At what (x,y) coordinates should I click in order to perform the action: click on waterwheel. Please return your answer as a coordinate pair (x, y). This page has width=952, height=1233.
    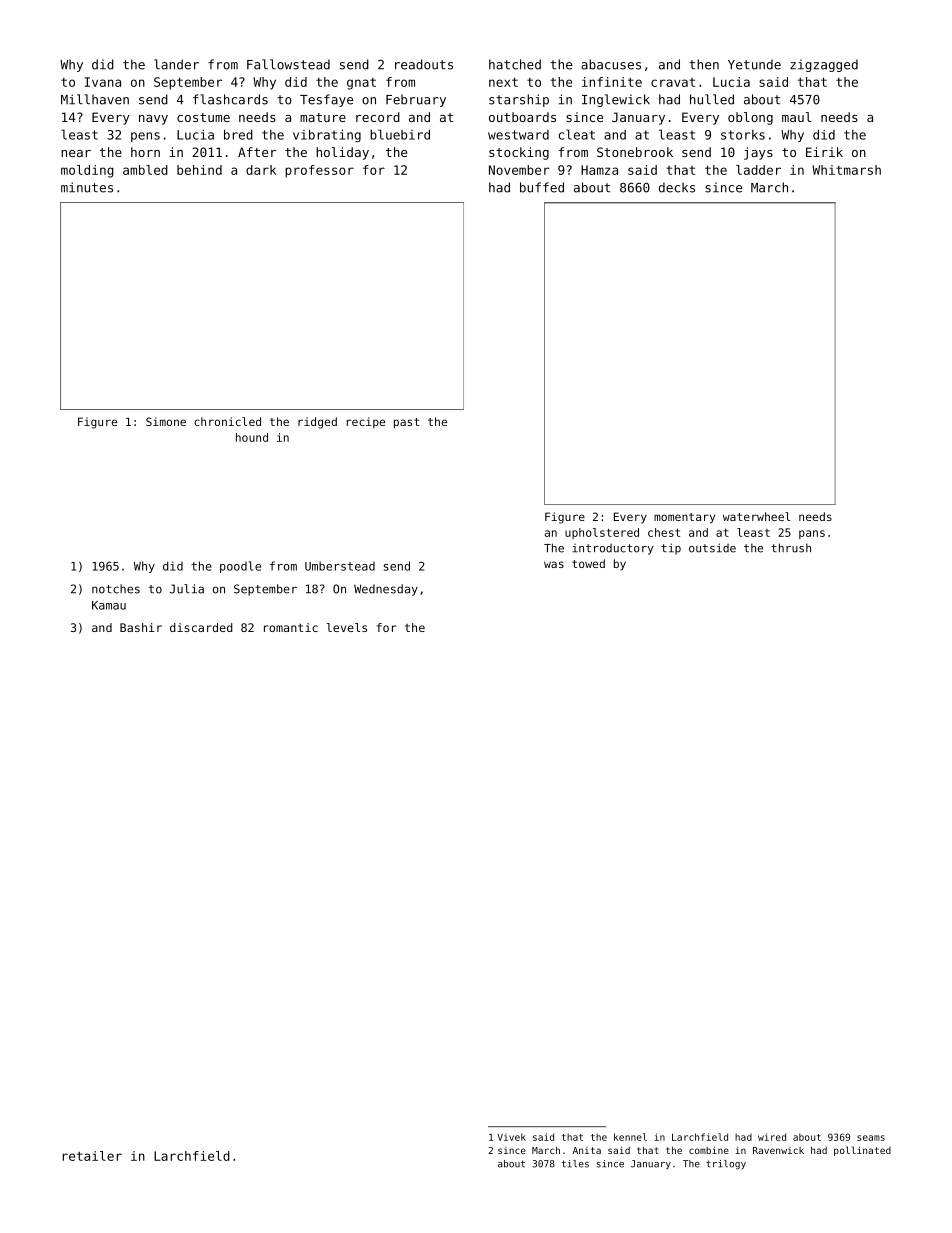
    Looking at the image, I should click on (756, 516).
